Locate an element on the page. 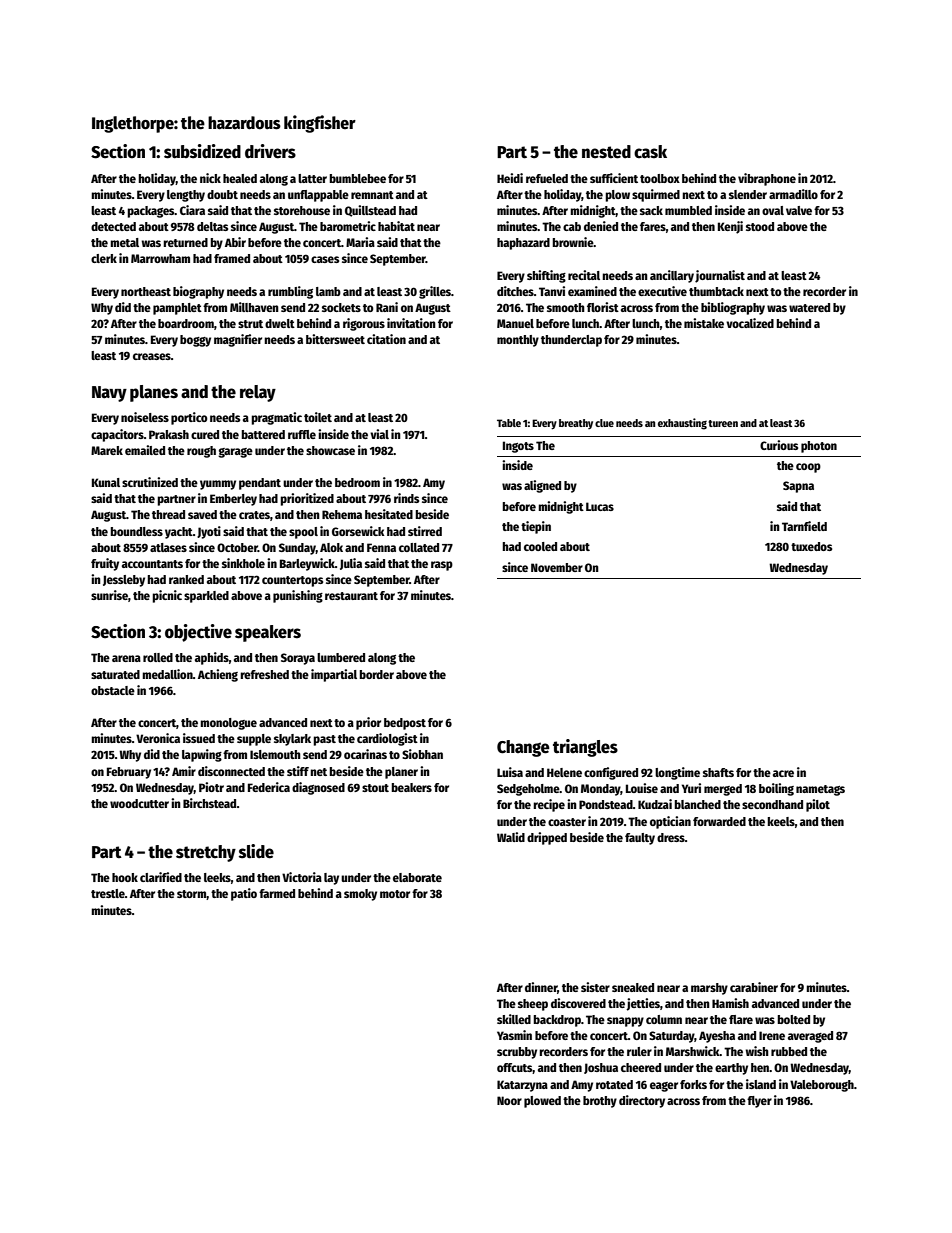 This image has height=1233, width=952. Heidi is located at coordinates (510, 178).
